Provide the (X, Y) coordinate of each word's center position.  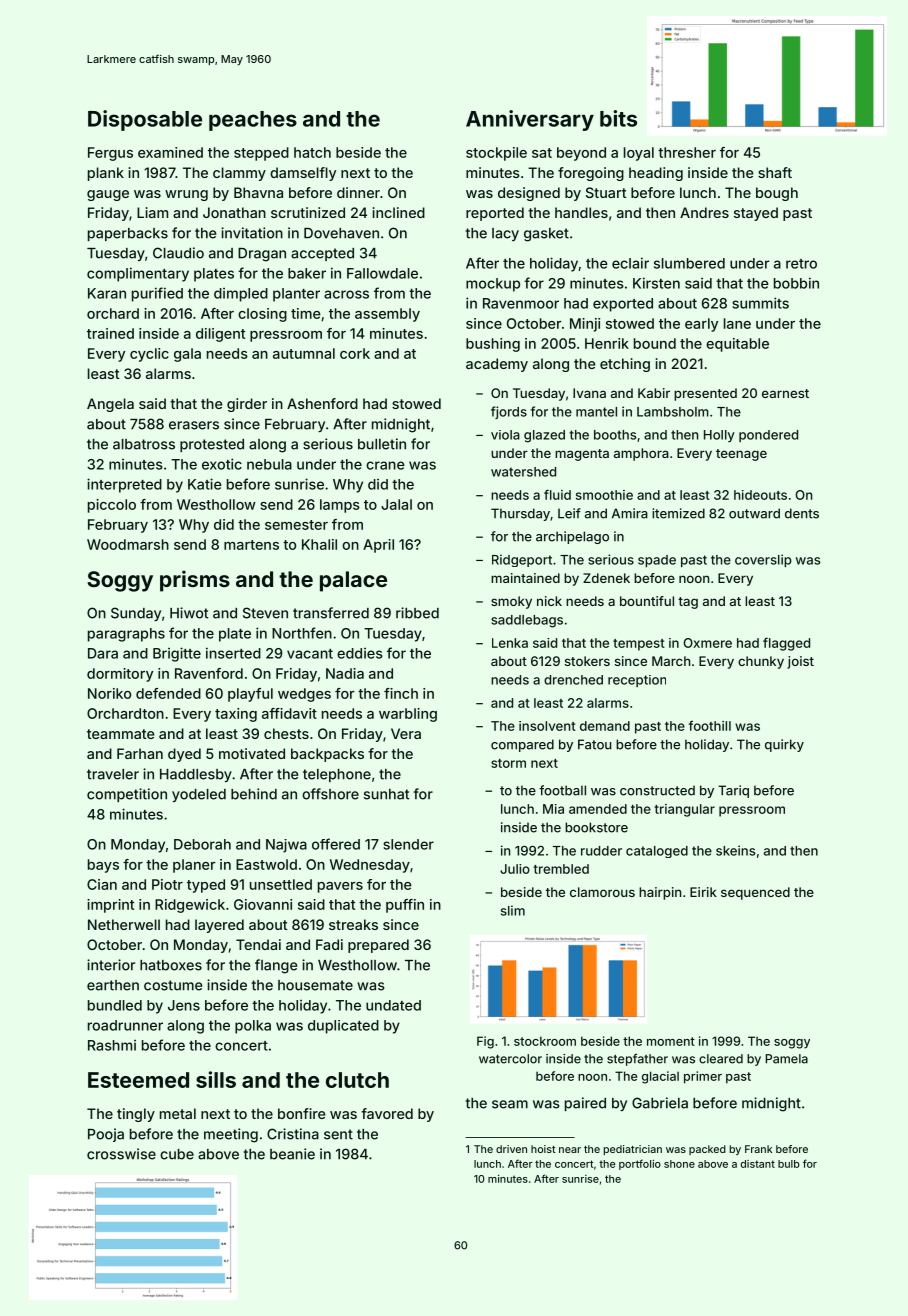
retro (801, 264)
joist (800, 662)
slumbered (689, 263)
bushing (493, 345)
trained (110, 333)
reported (495, 214)
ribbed (417, 613)
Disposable (145, 120)
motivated (252, 753)
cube (177, 1154)
